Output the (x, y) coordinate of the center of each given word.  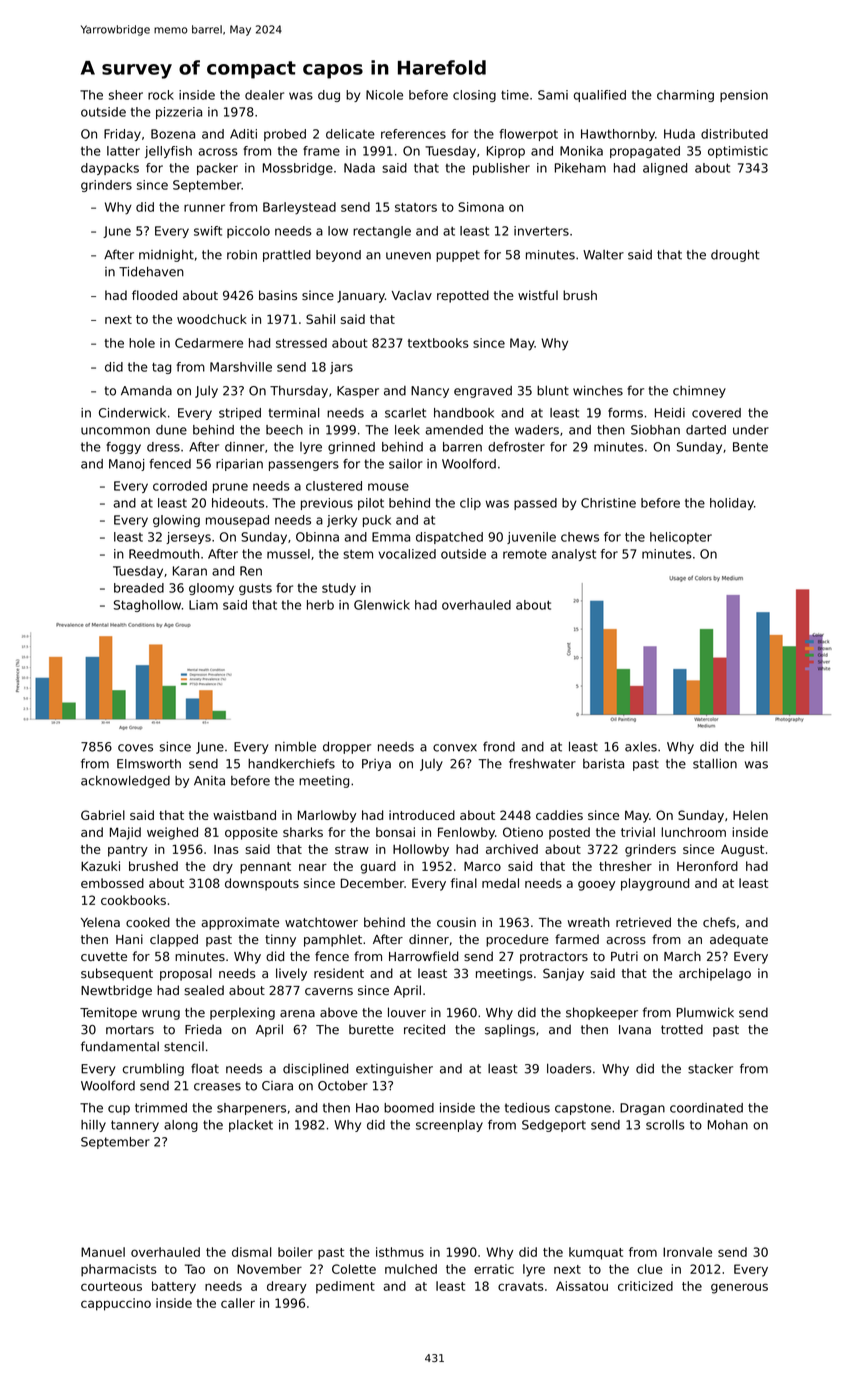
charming (685, 96)
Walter (603, 255)
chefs (719, 922)
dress (163, 447)
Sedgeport (554, 1126)
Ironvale (687, 1252)
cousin (456, 922)
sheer (126, 95)
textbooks (438, 343)
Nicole (384, 95)
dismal (251, 1252)
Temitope (108, 1013)
